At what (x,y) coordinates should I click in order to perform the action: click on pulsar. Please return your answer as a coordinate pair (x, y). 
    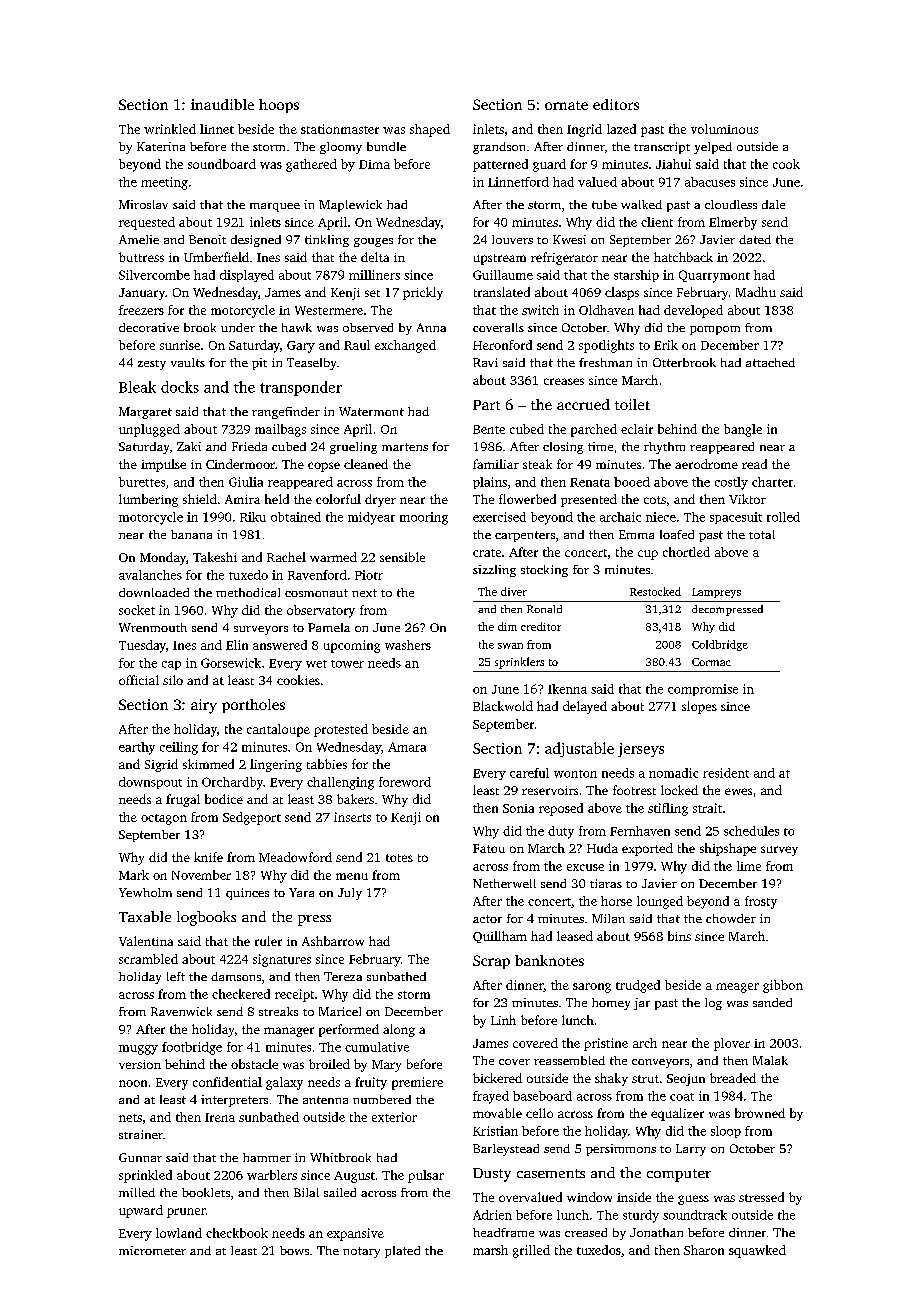
    Looking at the image, I should click on (426, 1176).
